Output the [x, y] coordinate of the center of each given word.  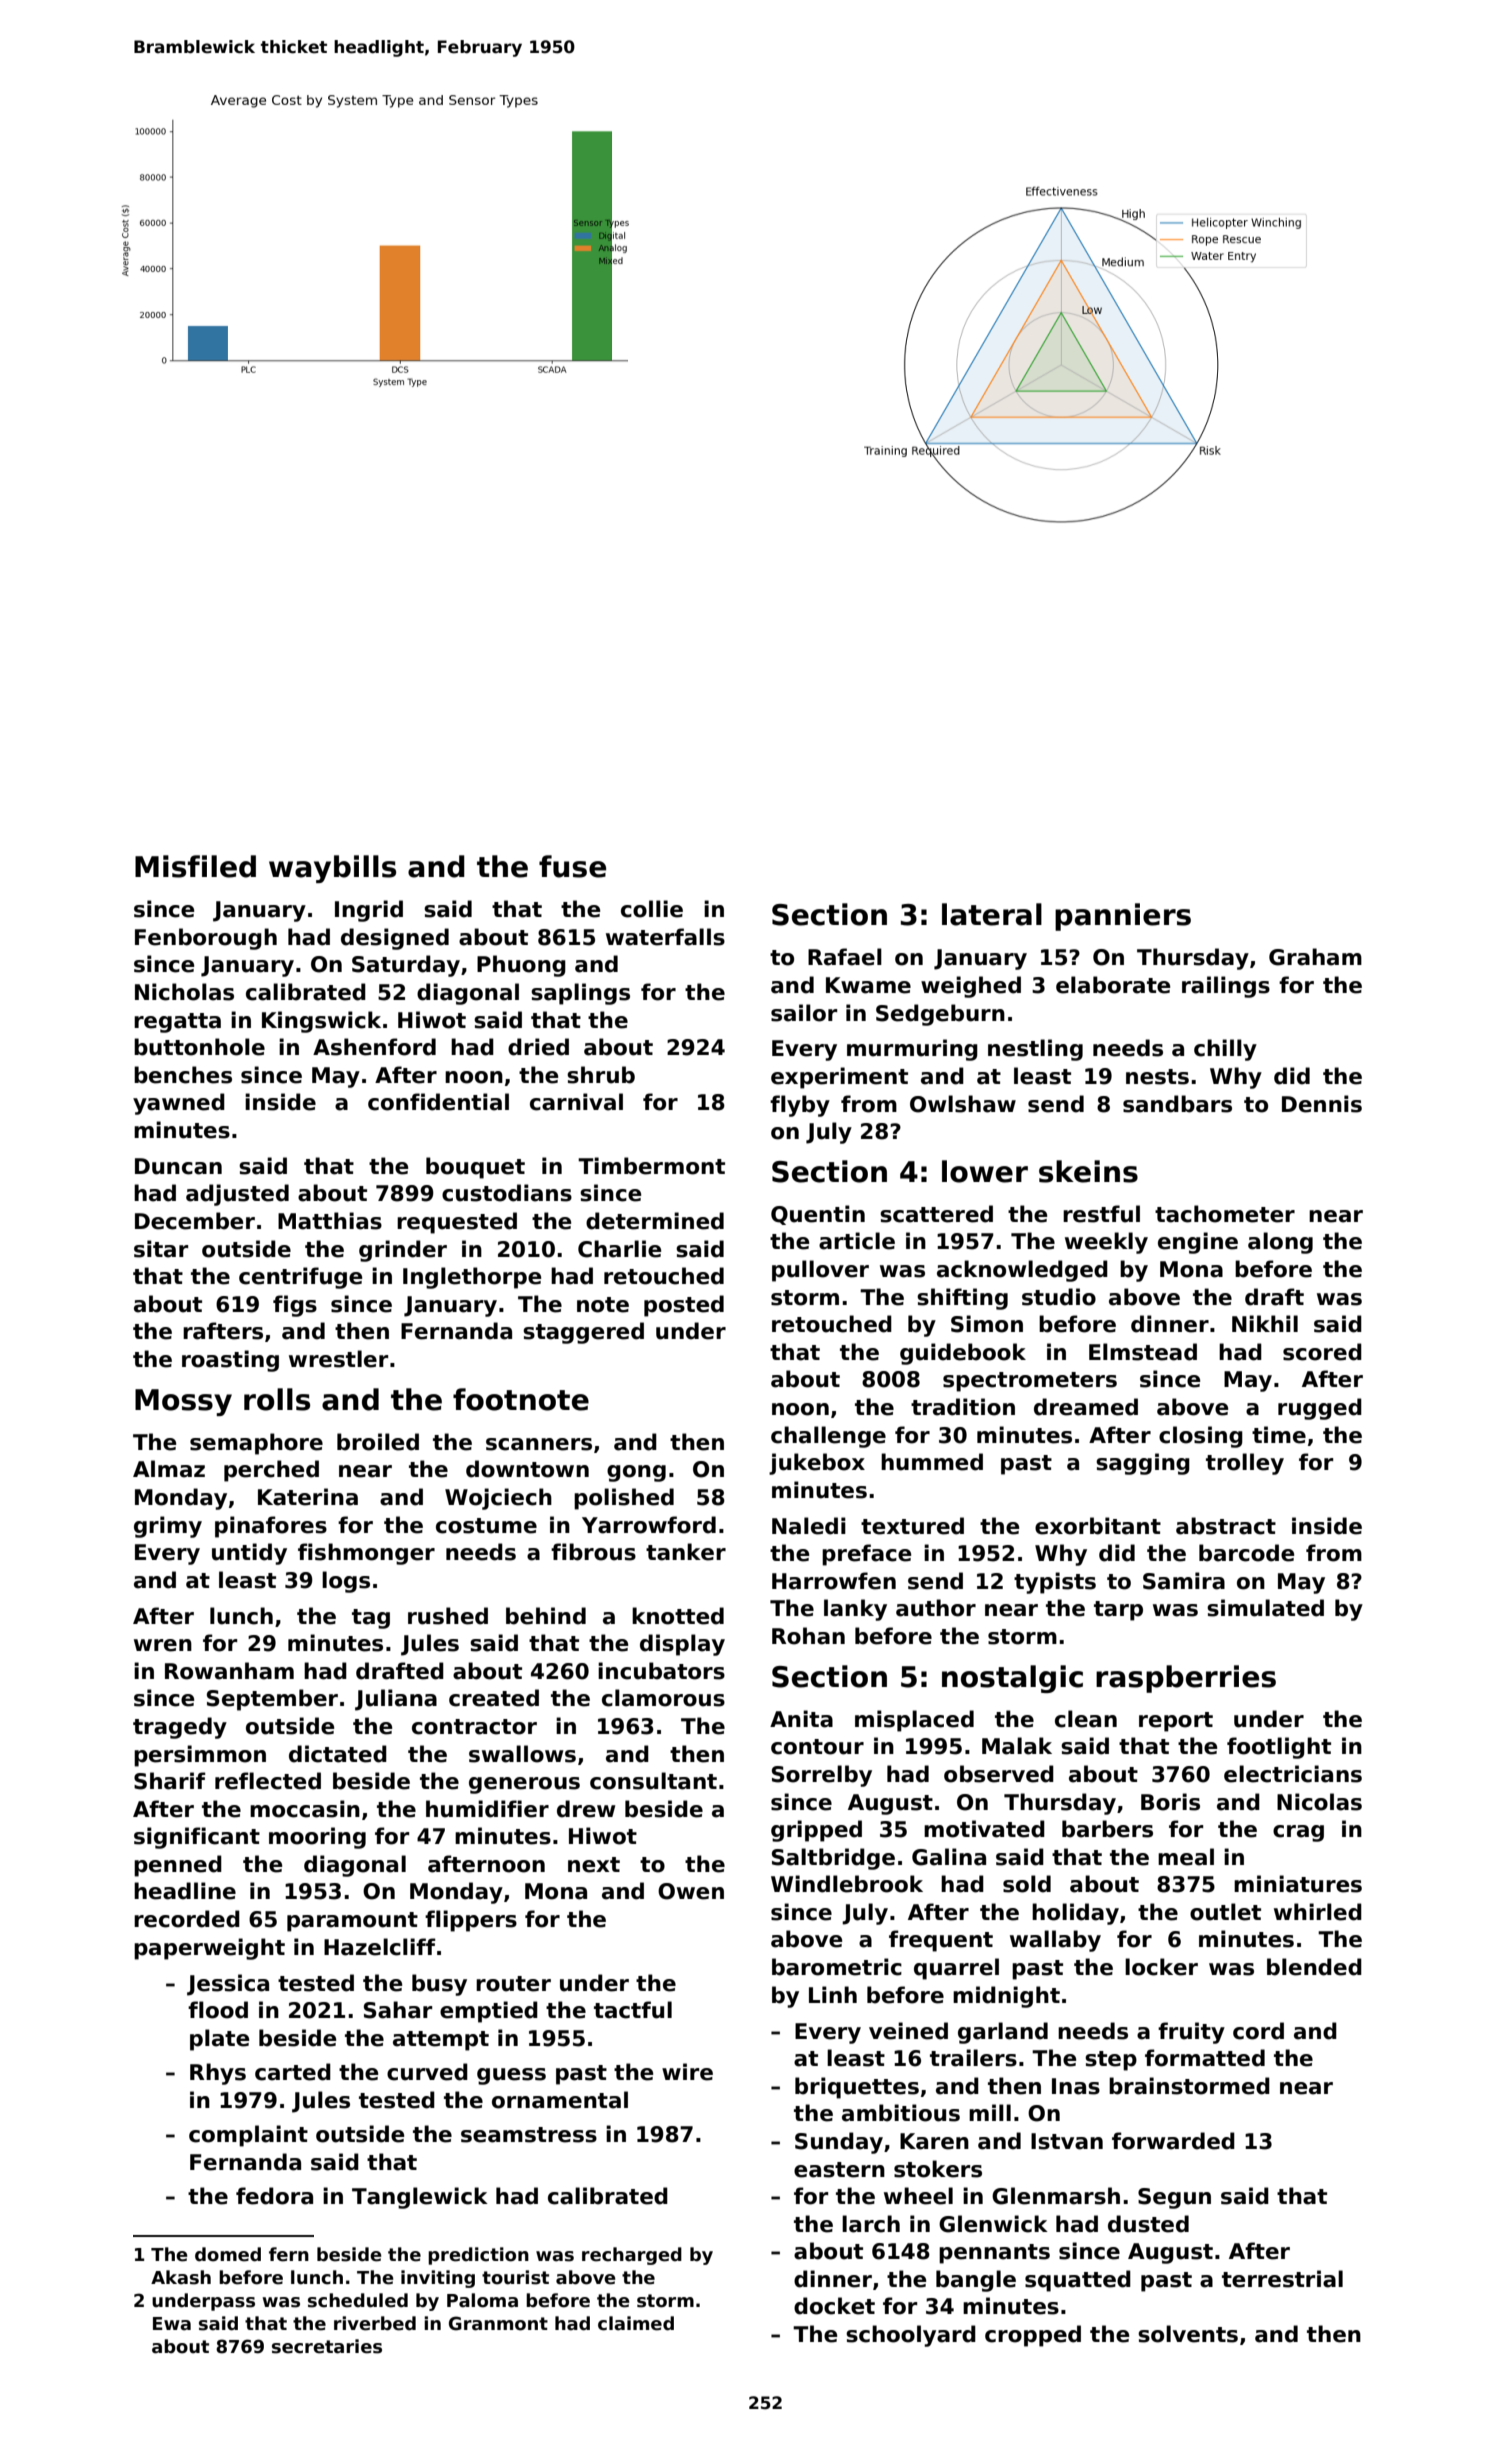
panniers [1123, 917]
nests [1157, 1077]
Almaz [169, 1469]
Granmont [498, 2323]
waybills [332, 869]
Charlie [619, 1249]
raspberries [1186, 1679]
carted [293, 2072]
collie [652, 909]
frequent [941, 1941]
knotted [678, 1616]
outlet [1225, 1912]
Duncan [178, 1166]
